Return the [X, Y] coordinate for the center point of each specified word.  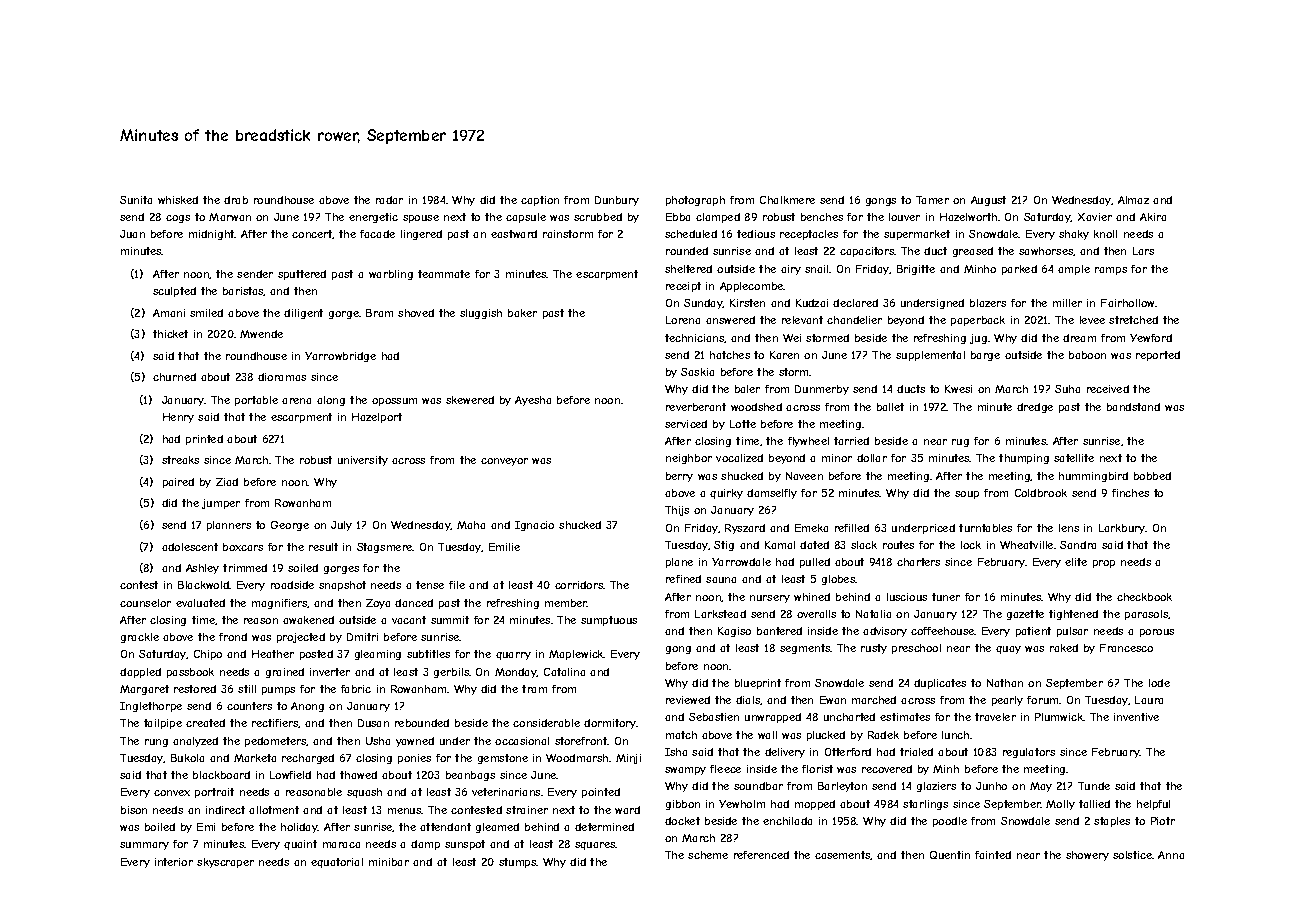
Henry [178, 418]
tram [534, 689]
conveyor [504, 462]
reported [1158, 356]
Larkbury [1122, 529]
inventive [1136, 717]
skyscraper [225, 863]
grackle [140, 638]
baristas [243, 291]
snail [817, 269]
